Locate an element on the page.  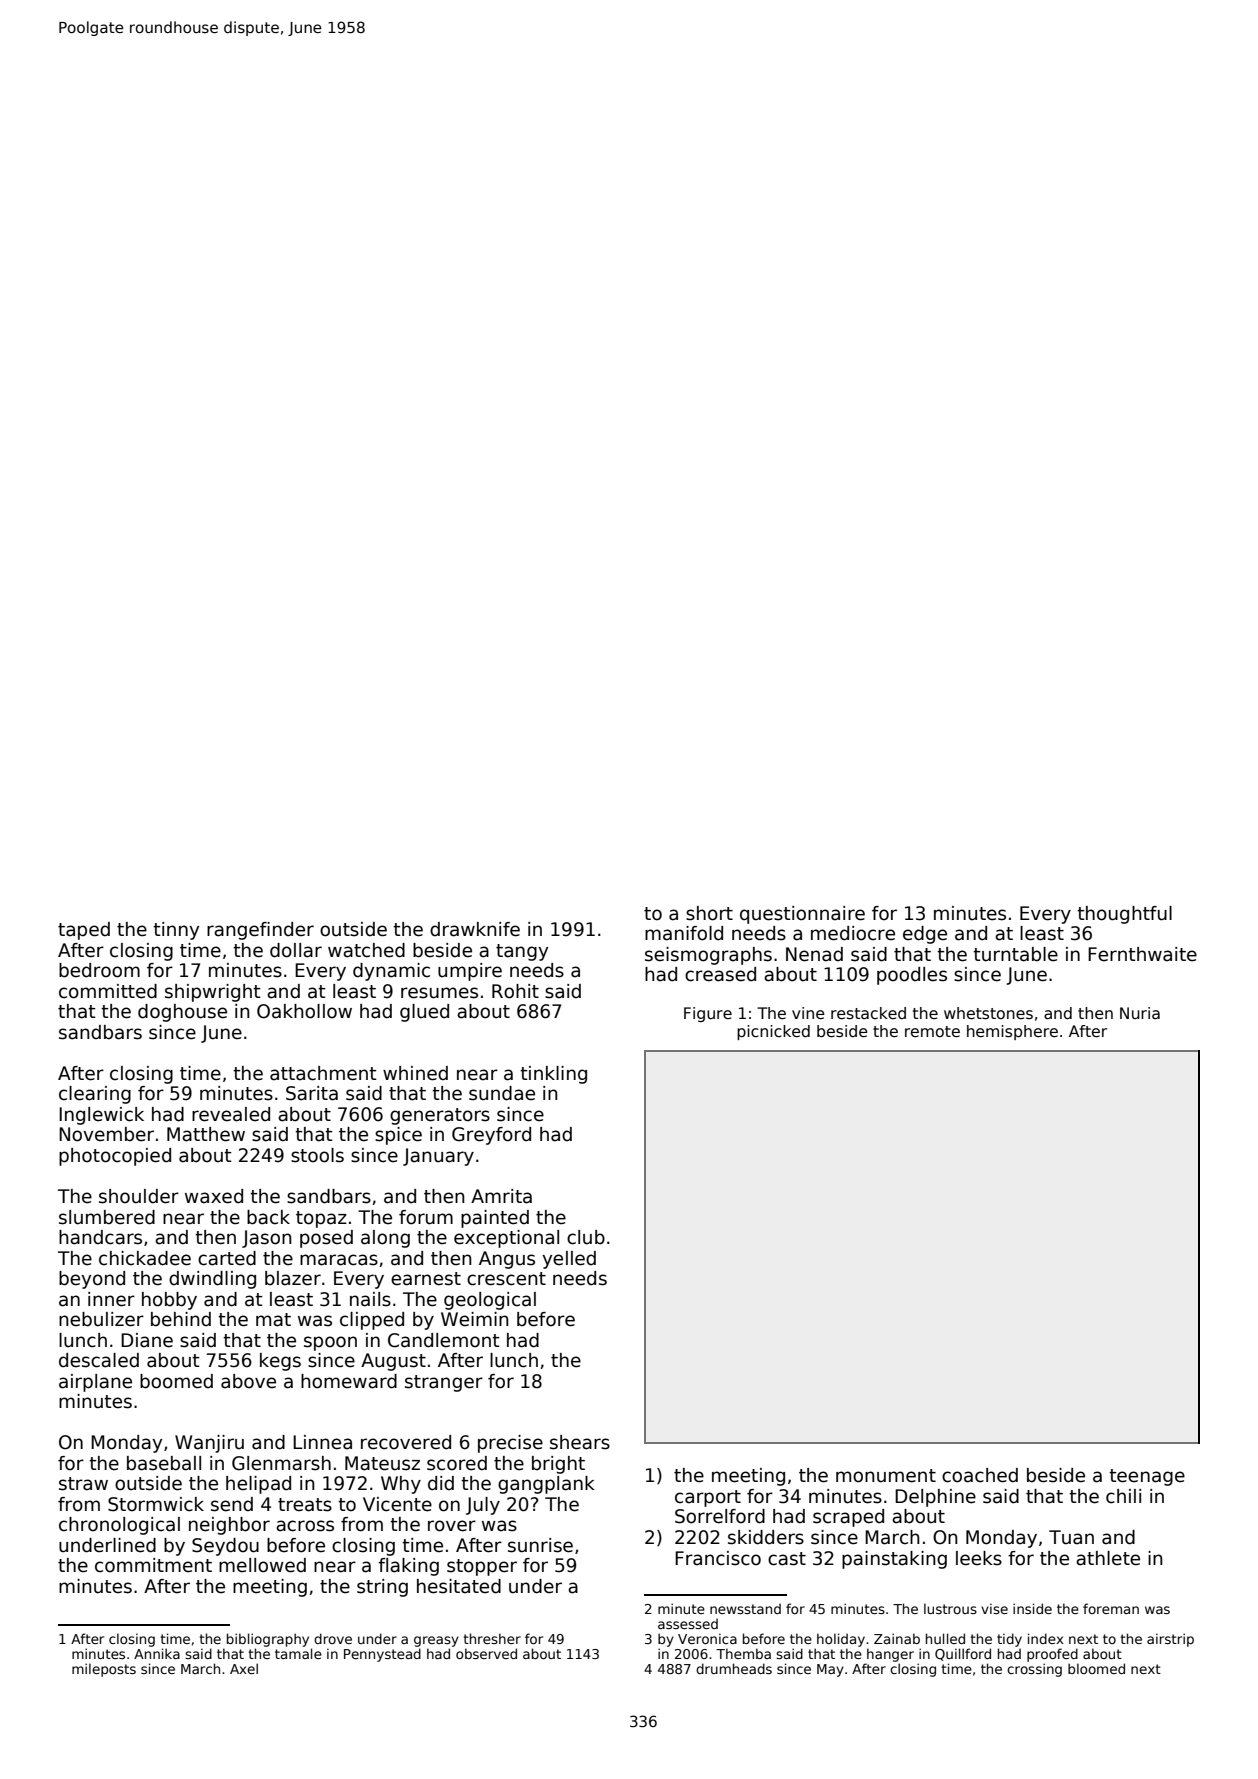
crescent is located at coordinates (506, 1279).
